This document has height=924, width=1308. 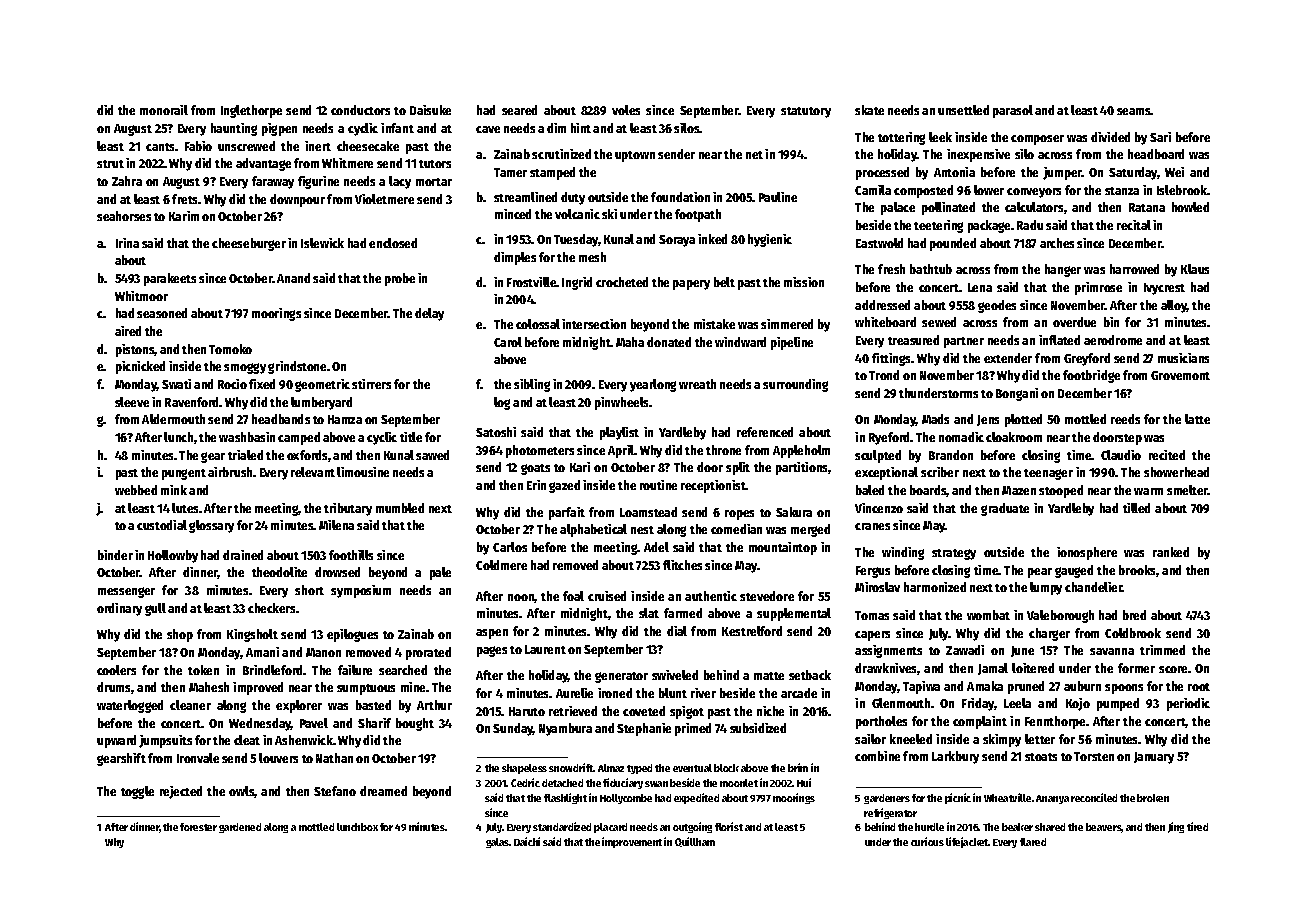 I want to click on voles, so click(x=626, y=110).
